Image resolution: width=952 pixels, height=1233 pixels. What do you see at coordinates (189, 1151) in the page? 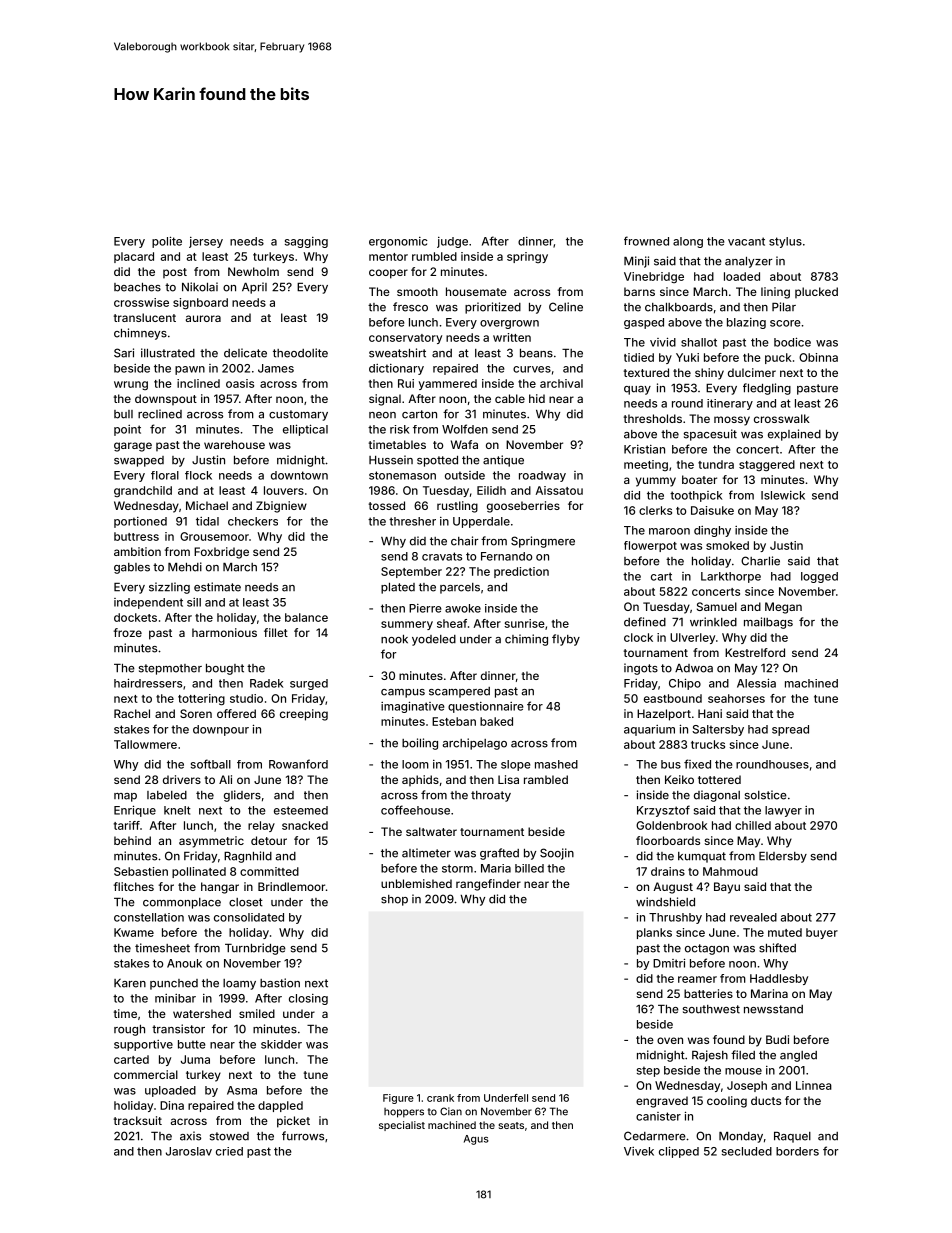
I see `Jaroslav` at bounding box center [189, 1151].
